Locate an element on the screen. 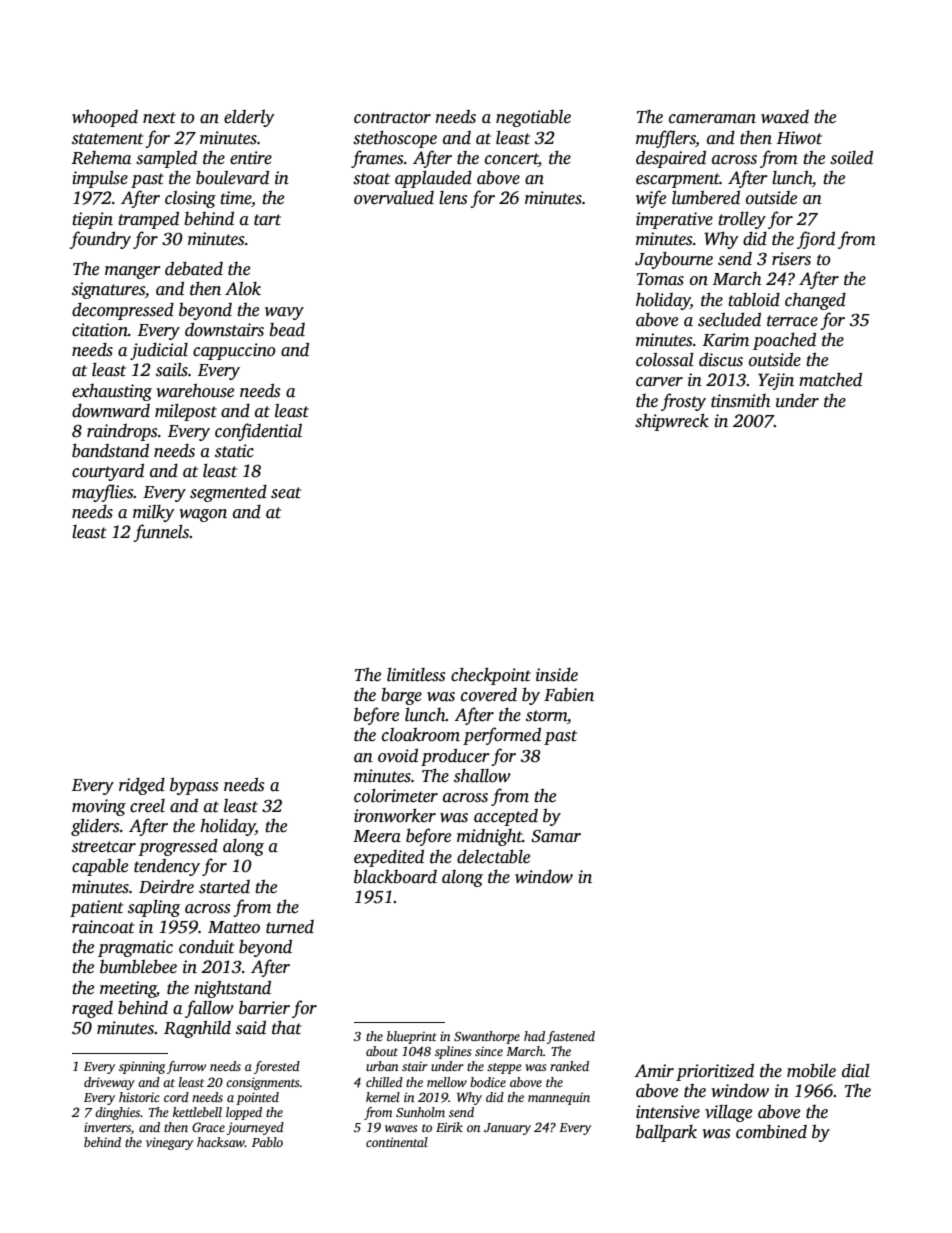 Image resolution: width=952 pixels, height=1233 pixels. trolley is located at coordinates (742, 220).
